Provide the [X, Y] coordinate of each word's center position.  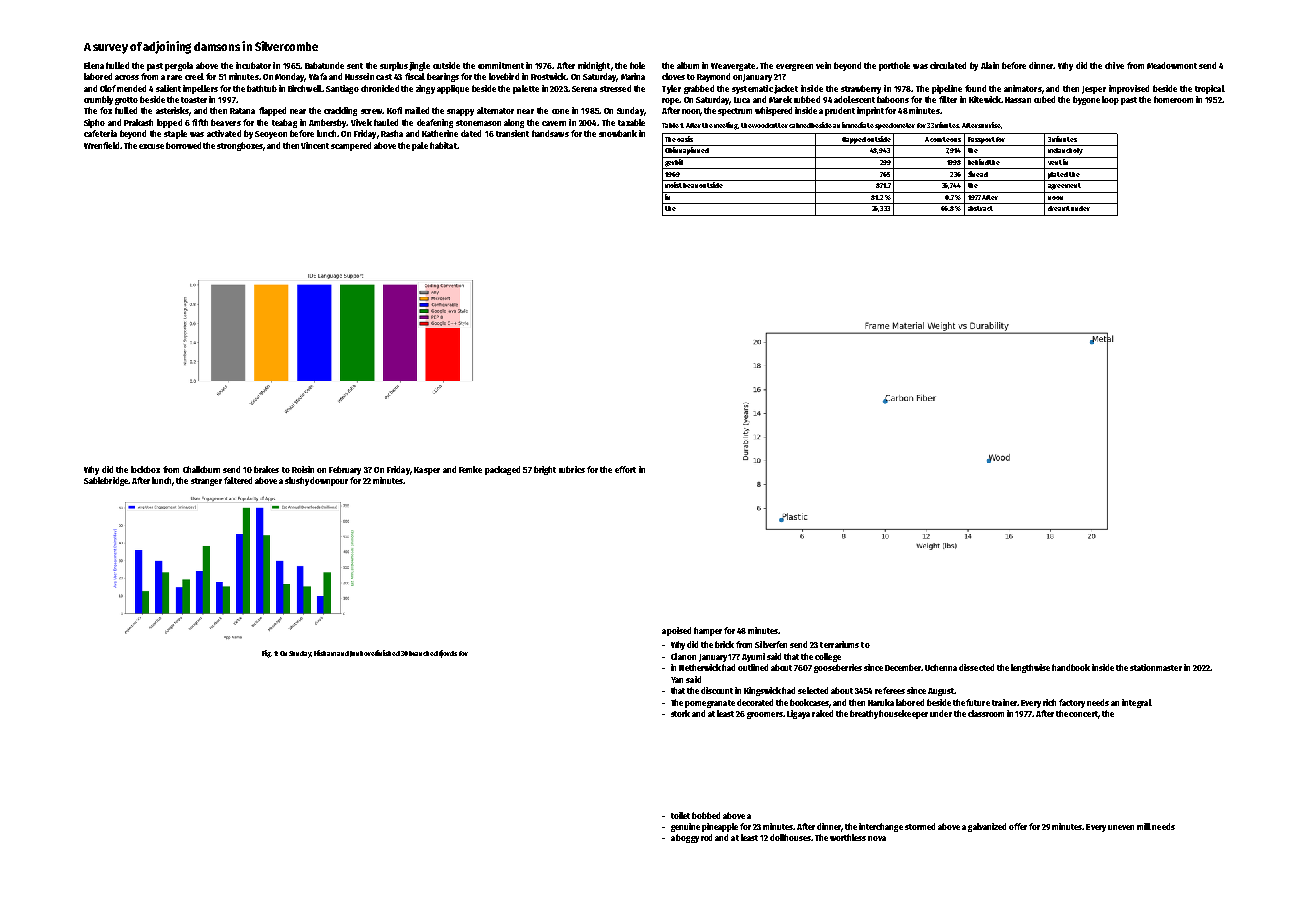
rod [706, 837]
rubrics [572, 469]
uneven [1121, 827]
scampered [351, 146]
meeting [726, 126]
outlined [753, 667]
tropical [1210, 89]
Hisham [325, 653]
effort [625, 469]
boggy [687, 838]
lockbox [145, 469]
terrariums [839, 644]
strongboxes [240, 146]
